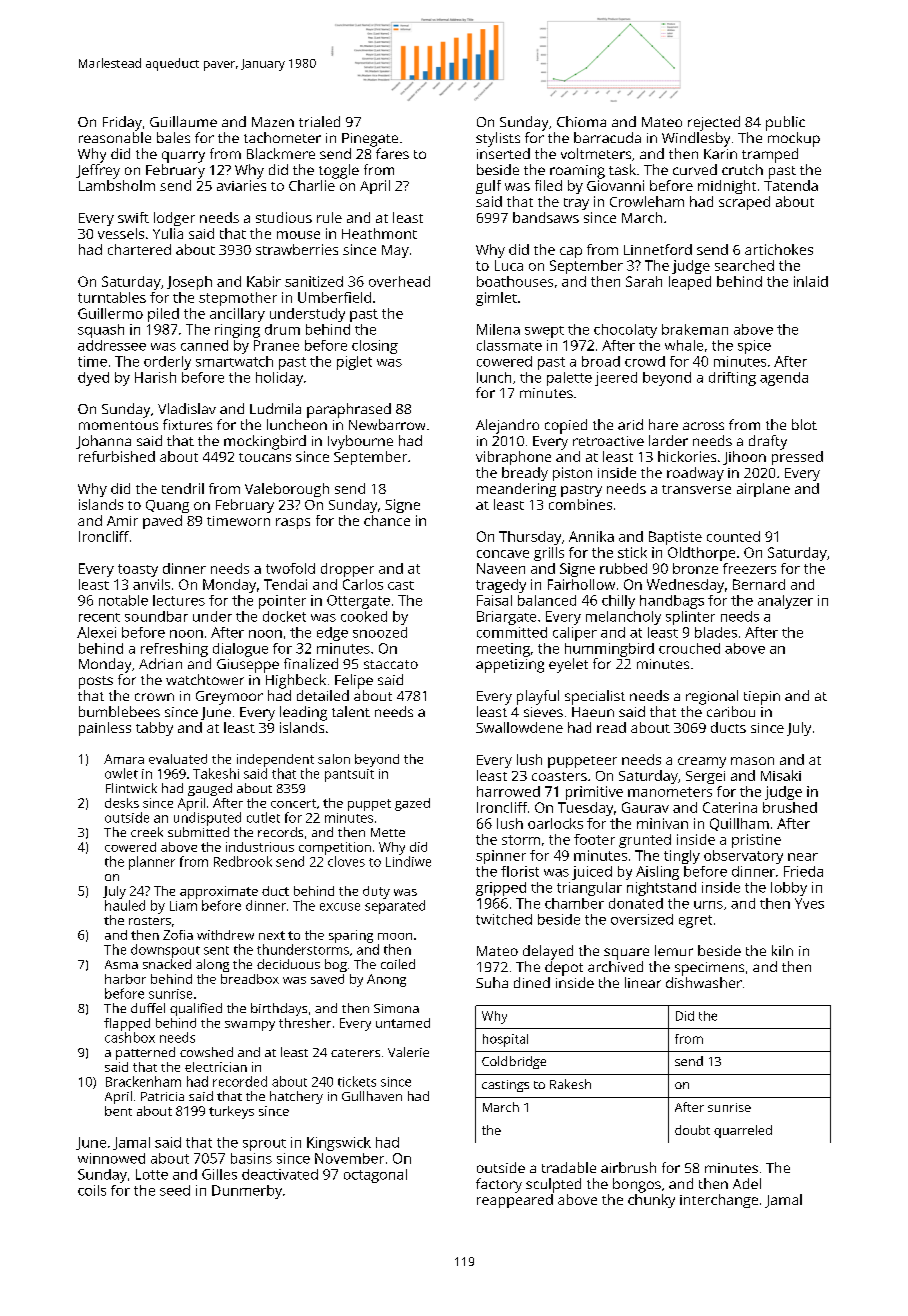 This screenshot has width=908, height=1316. Describe the element at coordinates (593, 712) in the screenshot. I see `Haeun` at that location.
